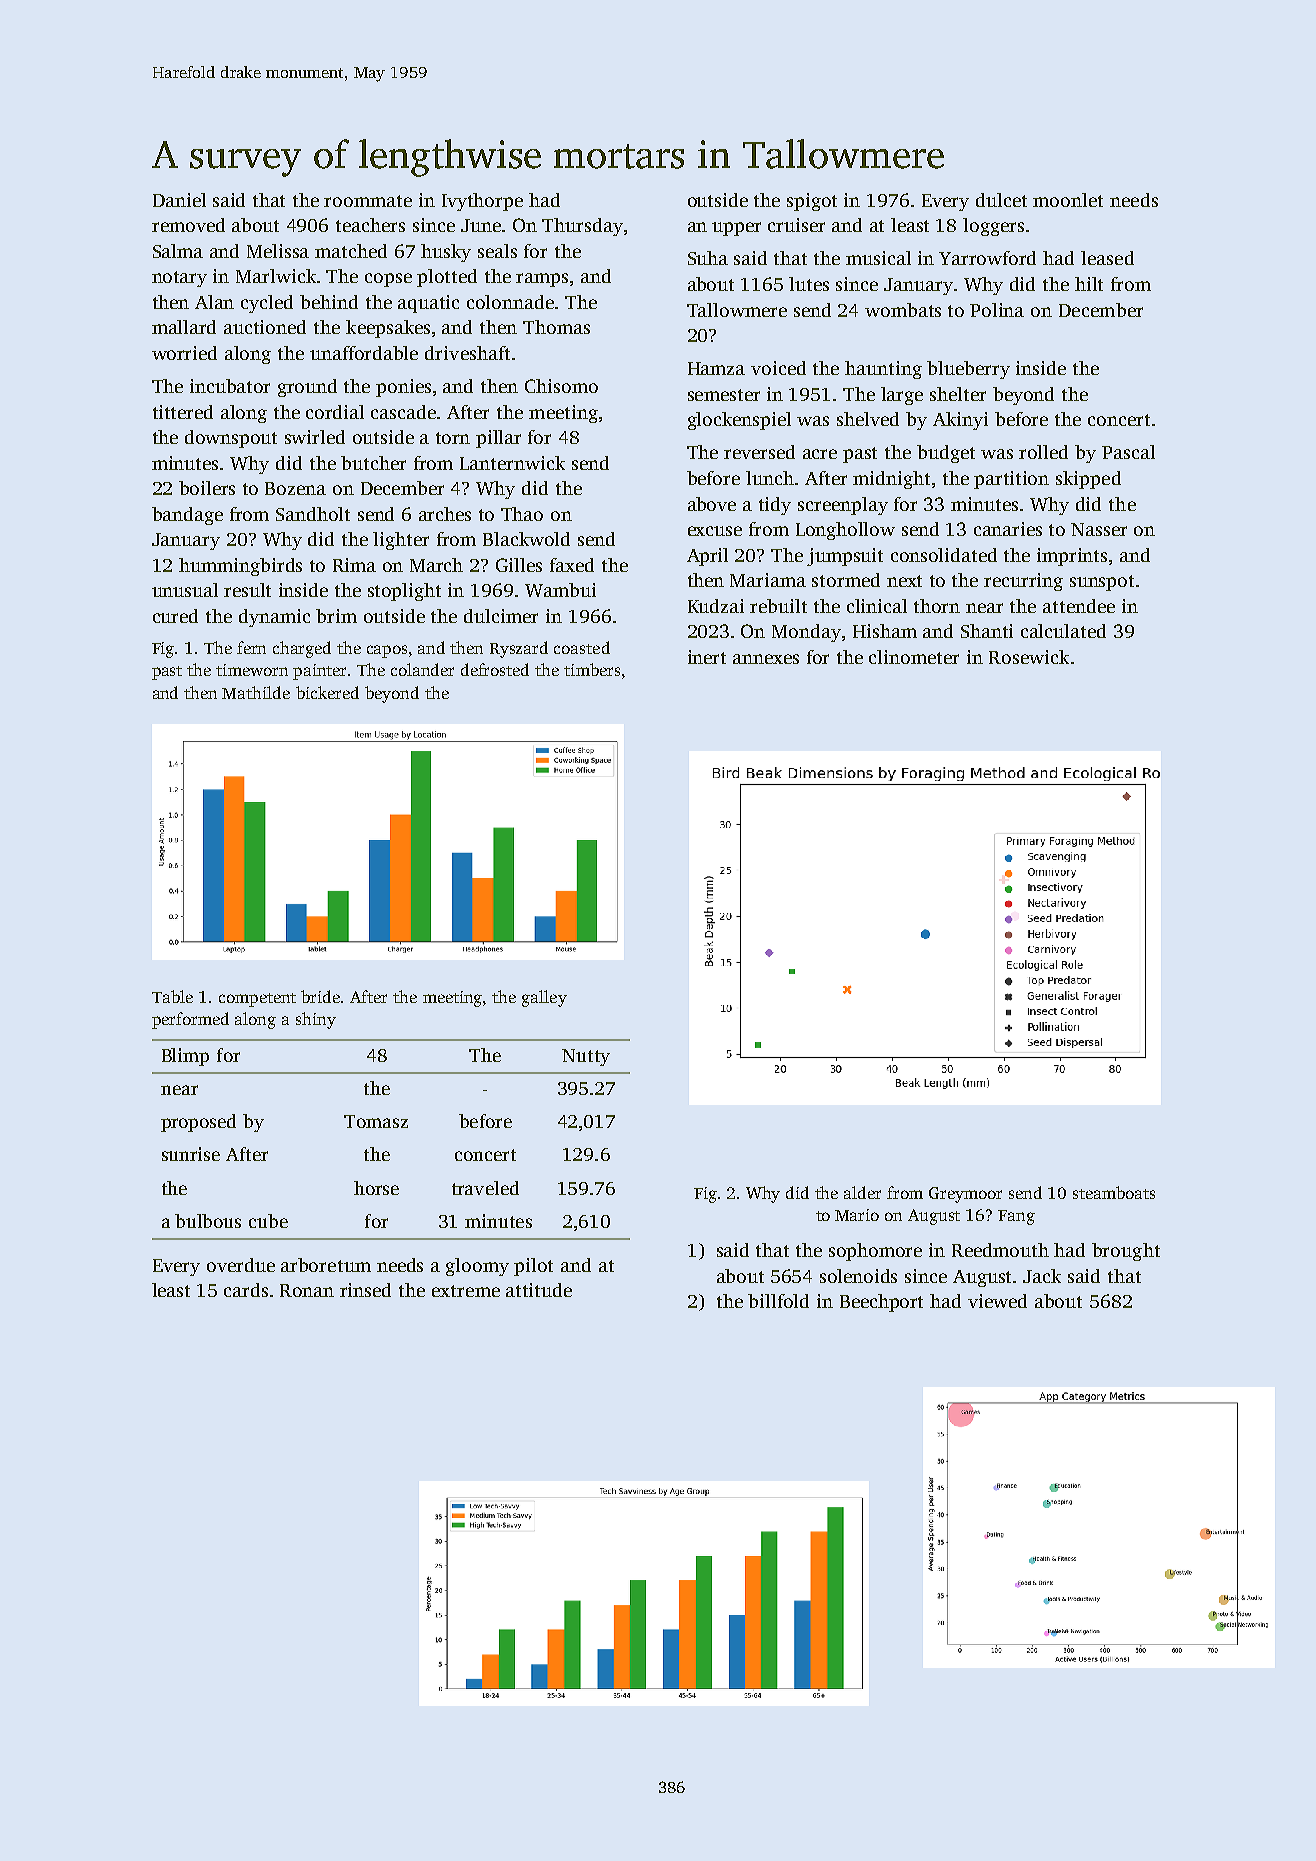  Describe the element at coordinates (544, 998) in the page. I see `galley` at that location.
